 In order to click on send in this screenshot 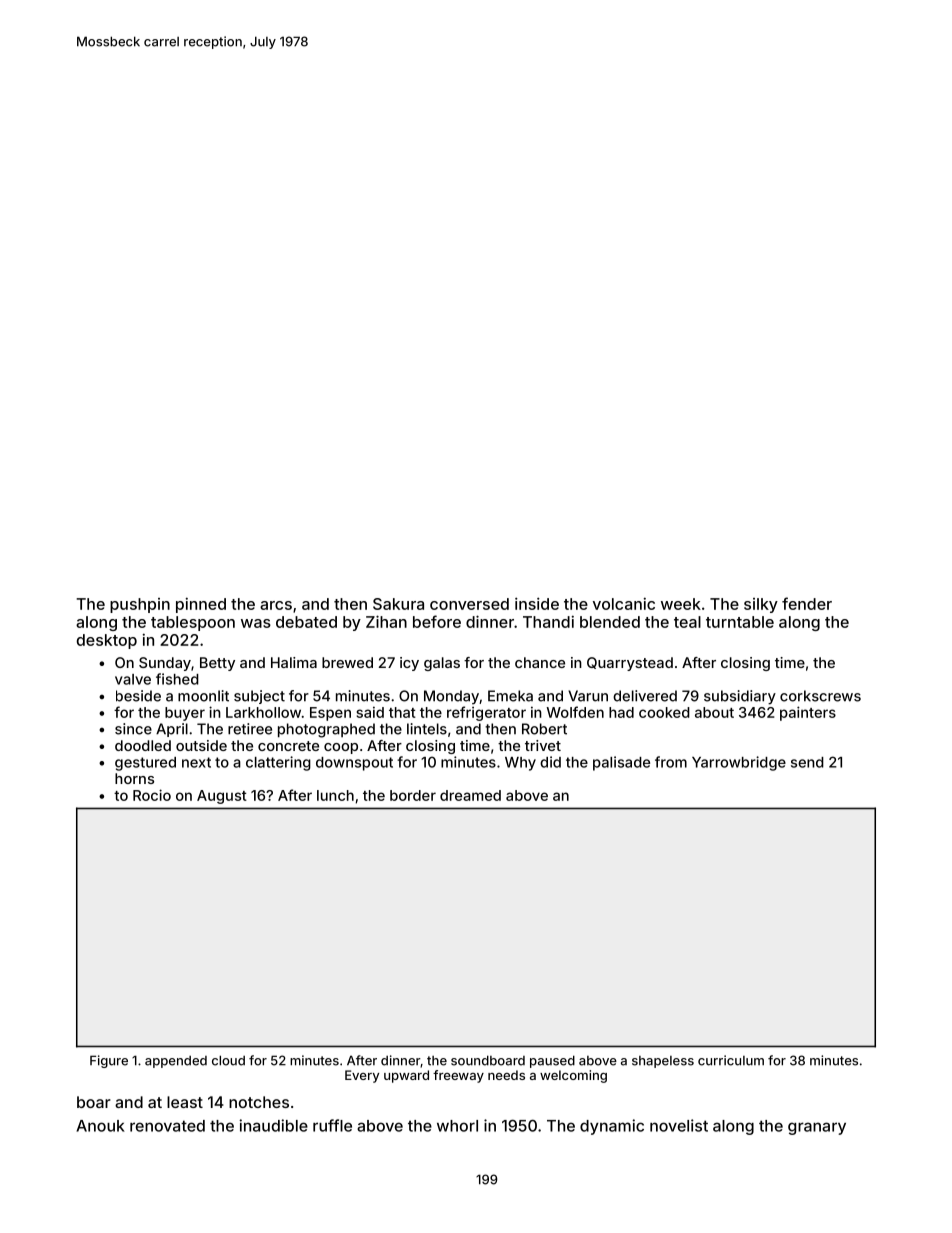, I will do `click(807, 762)`.
